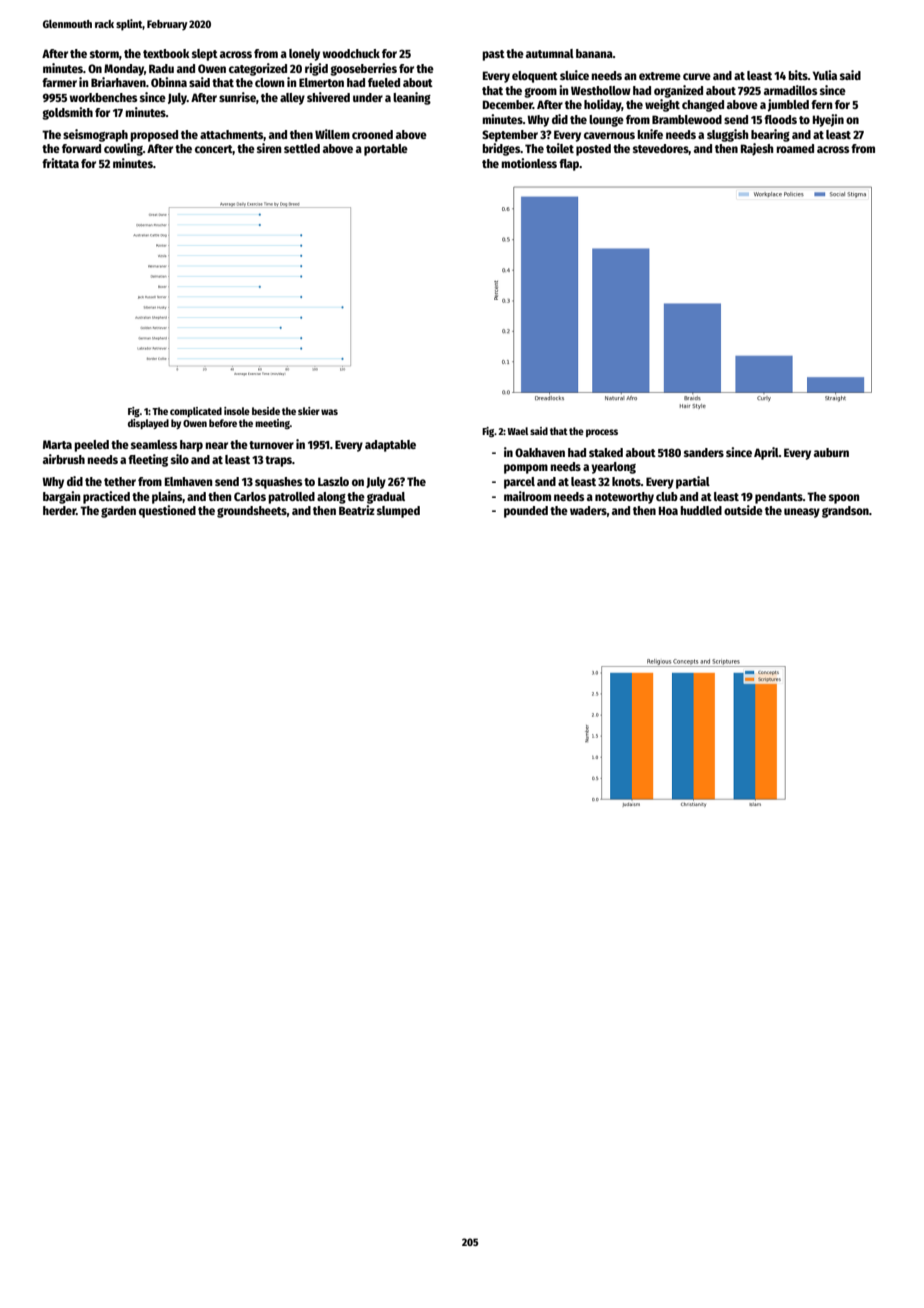 The image size is (924, 1308). I want to click on categorized, so click(258, 69).
